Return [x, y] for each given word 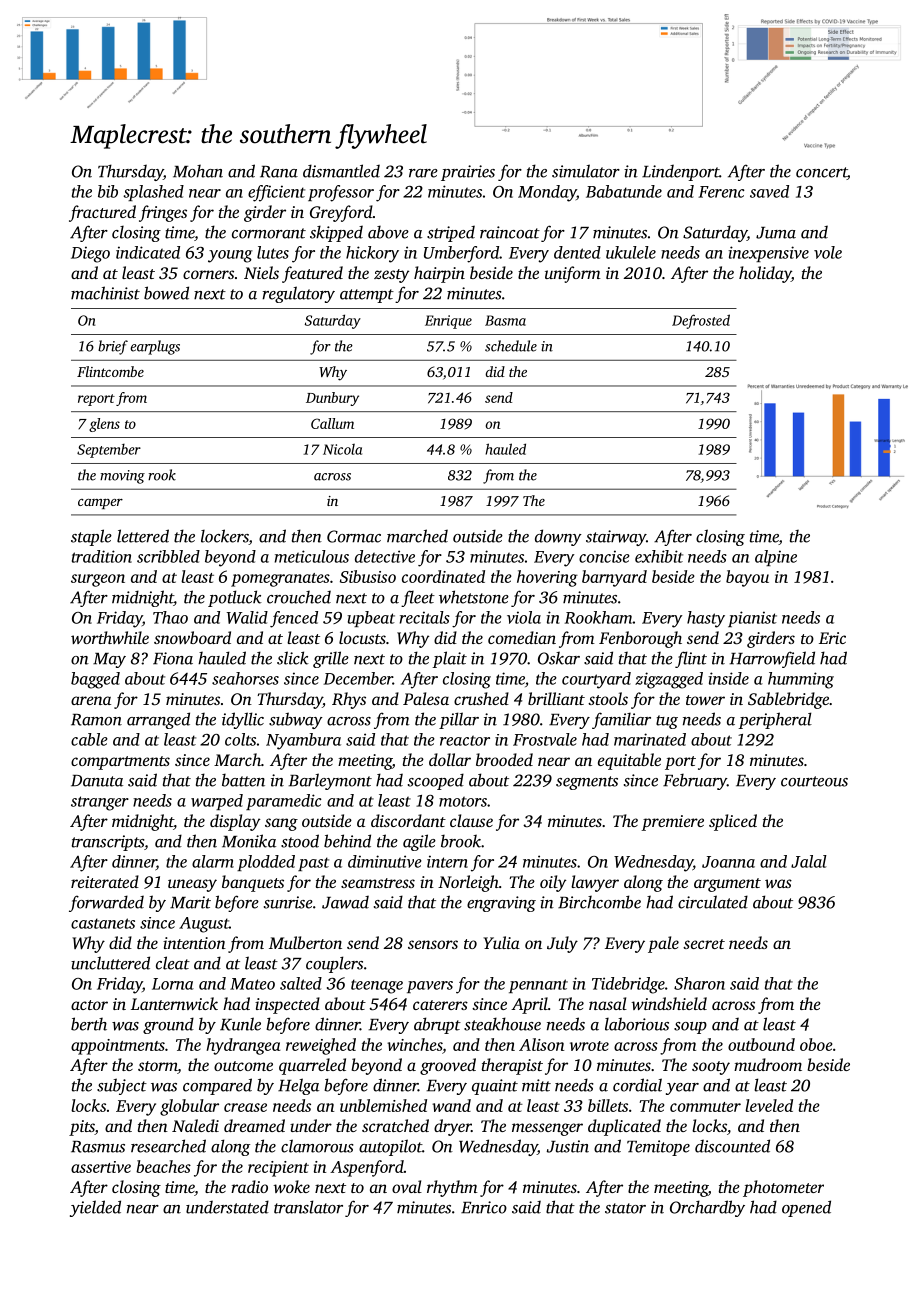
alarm [213, 861]
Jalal [809, 861]
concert [821, 173]
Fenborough [640, 639]
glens [104, 425]
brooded [504, 759]
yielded [95, 1208]
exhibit [659, 556]
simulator [586, 171]
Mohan [198, 171]
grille [331, 659]
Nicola [342, 449]
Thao [170, 617]
